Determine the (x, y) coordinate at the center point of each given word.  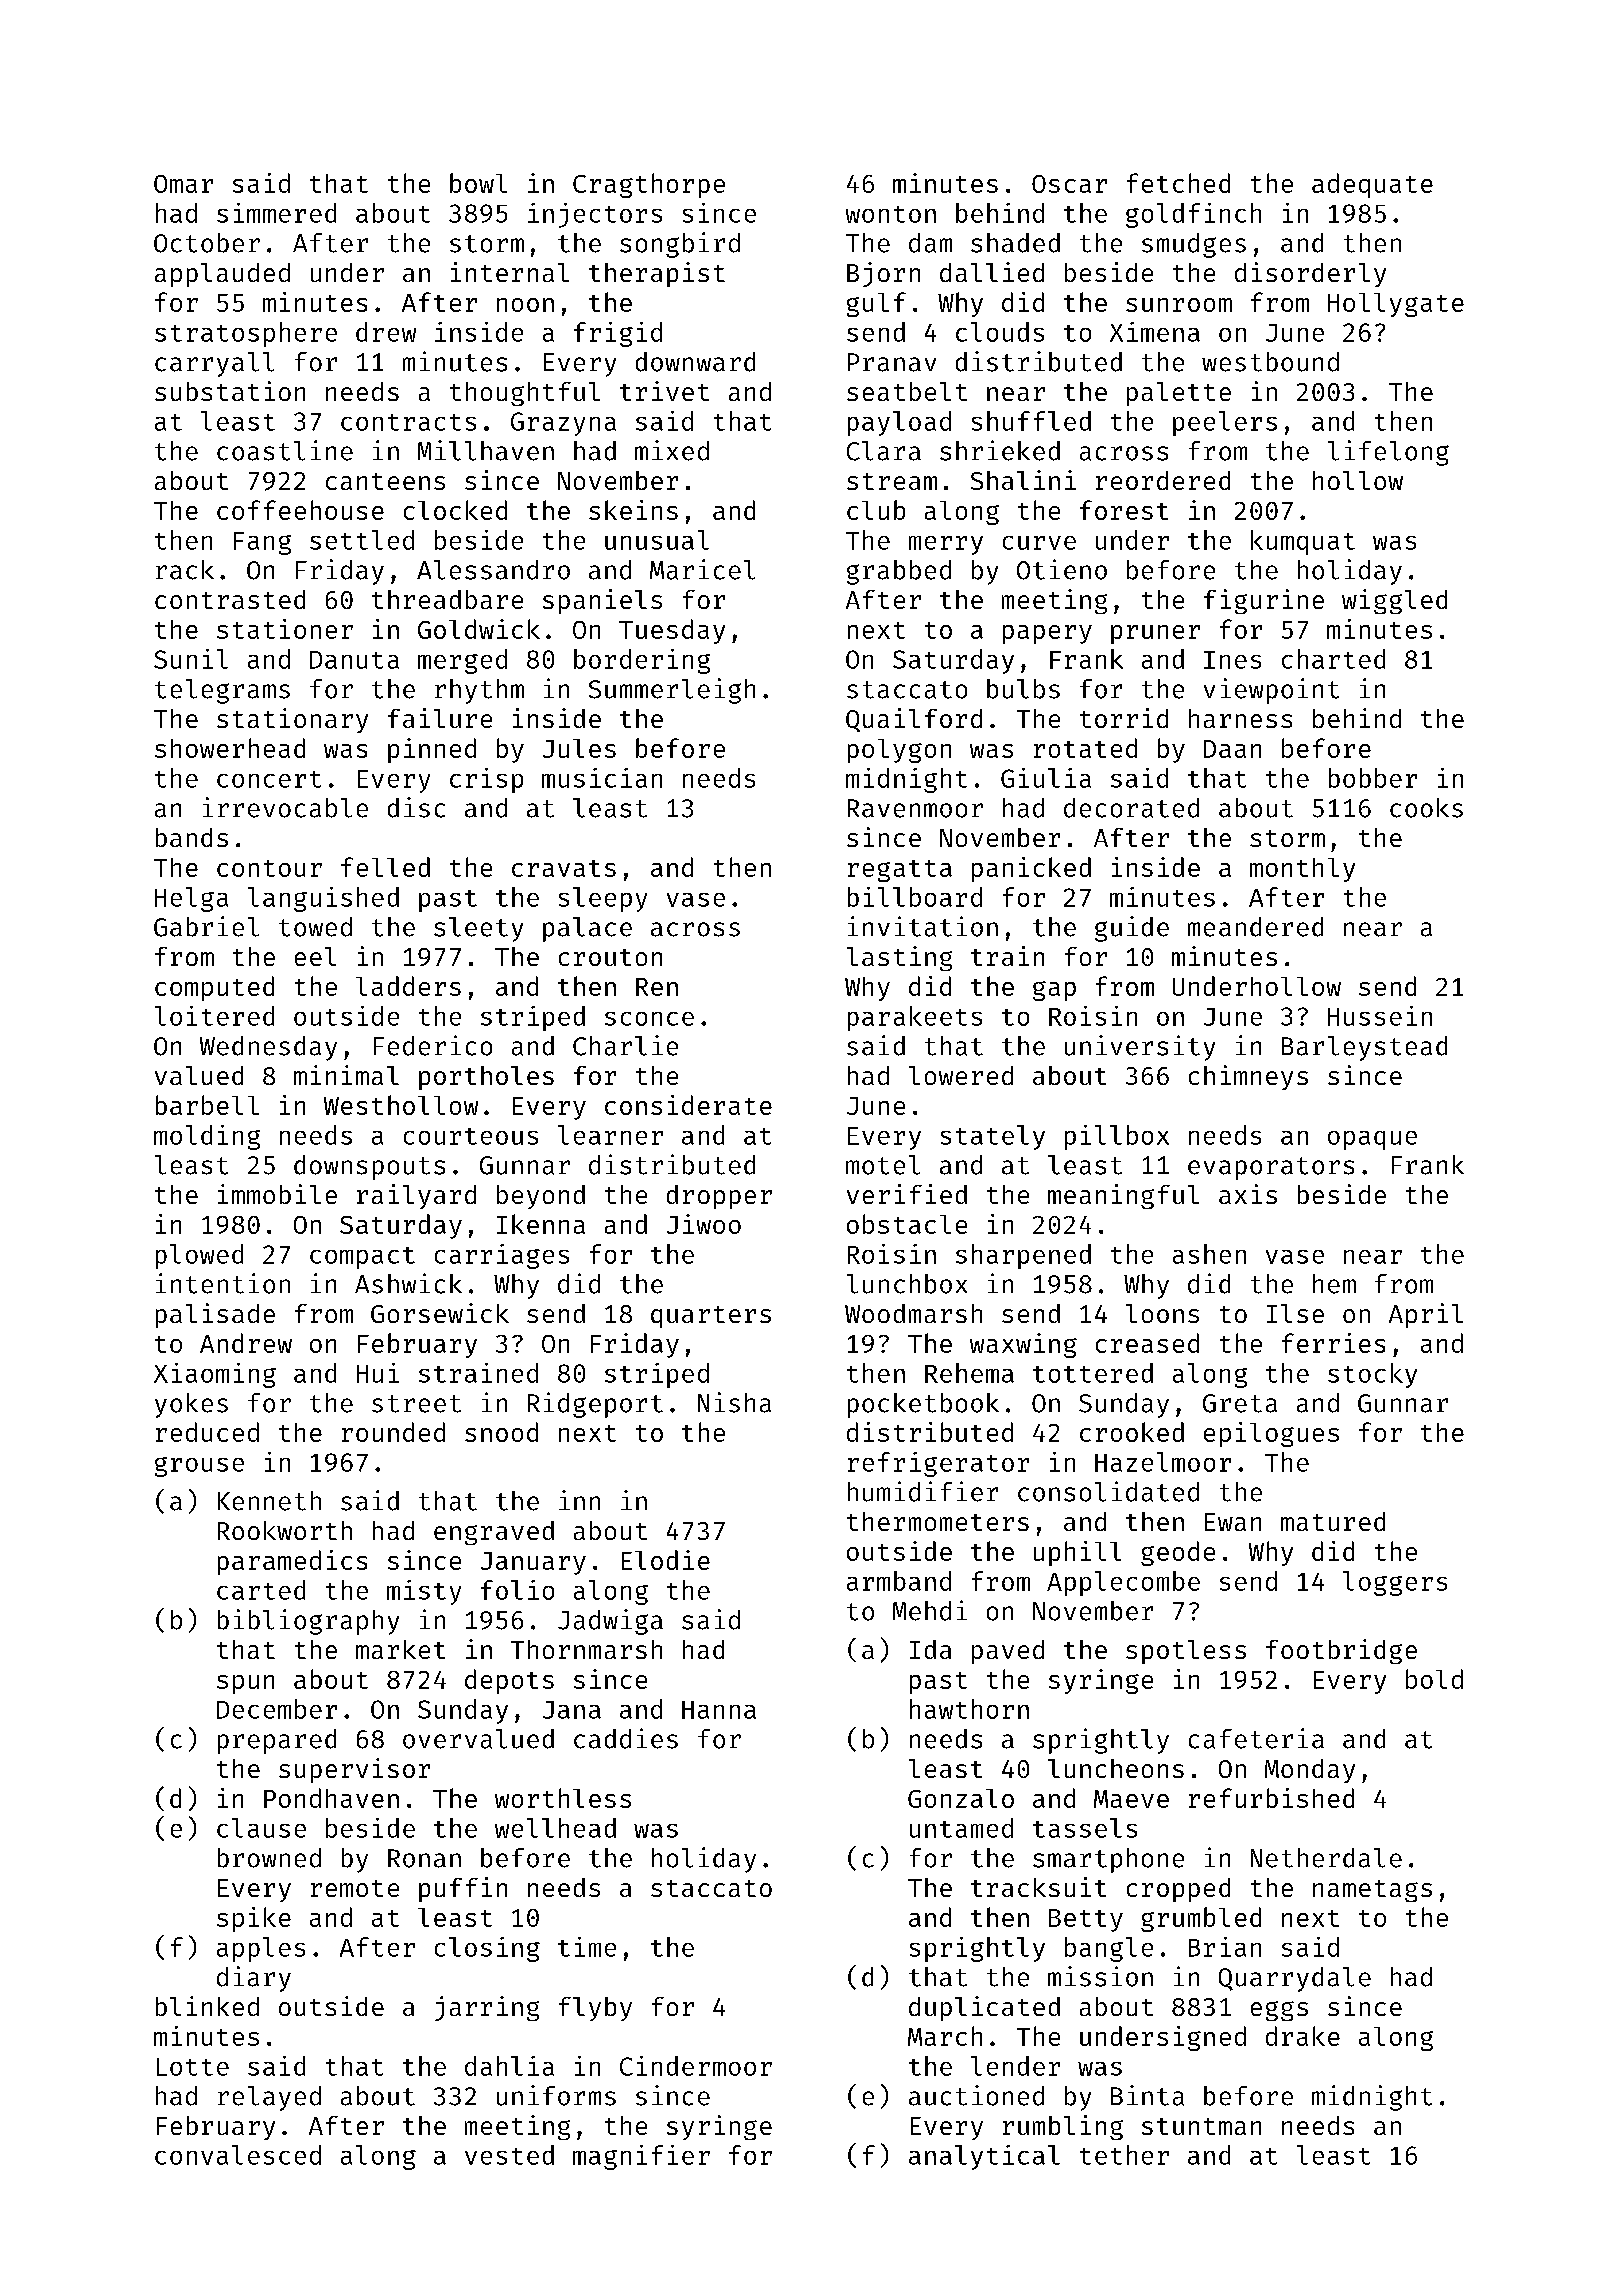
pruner (1155, 634)
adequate (1372, 185)
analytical (984, 2157)
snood (501, 1432)
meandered (1255, 927)
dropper (719, 1197)
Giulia (1046, 778)
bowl (478, 183)
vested (509, 2155)
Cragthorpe (649, 185)
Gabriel (206, 926)
